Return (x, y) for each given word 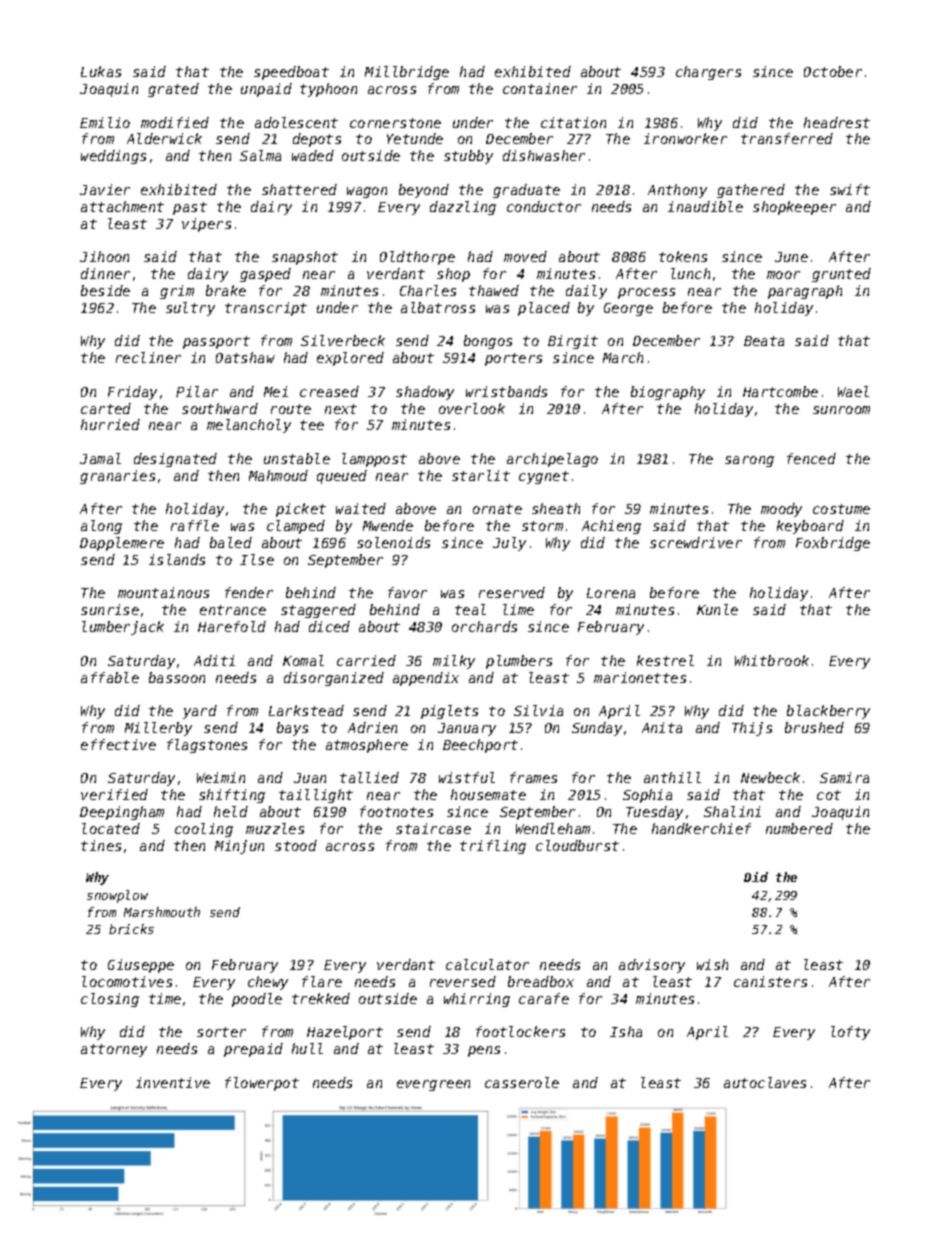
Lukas (101, 71)
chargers (708, 73)
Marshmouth (162, 912)
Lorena (611, 593)
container (540, 88)
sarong (749, 461)
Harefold (232, 626)
